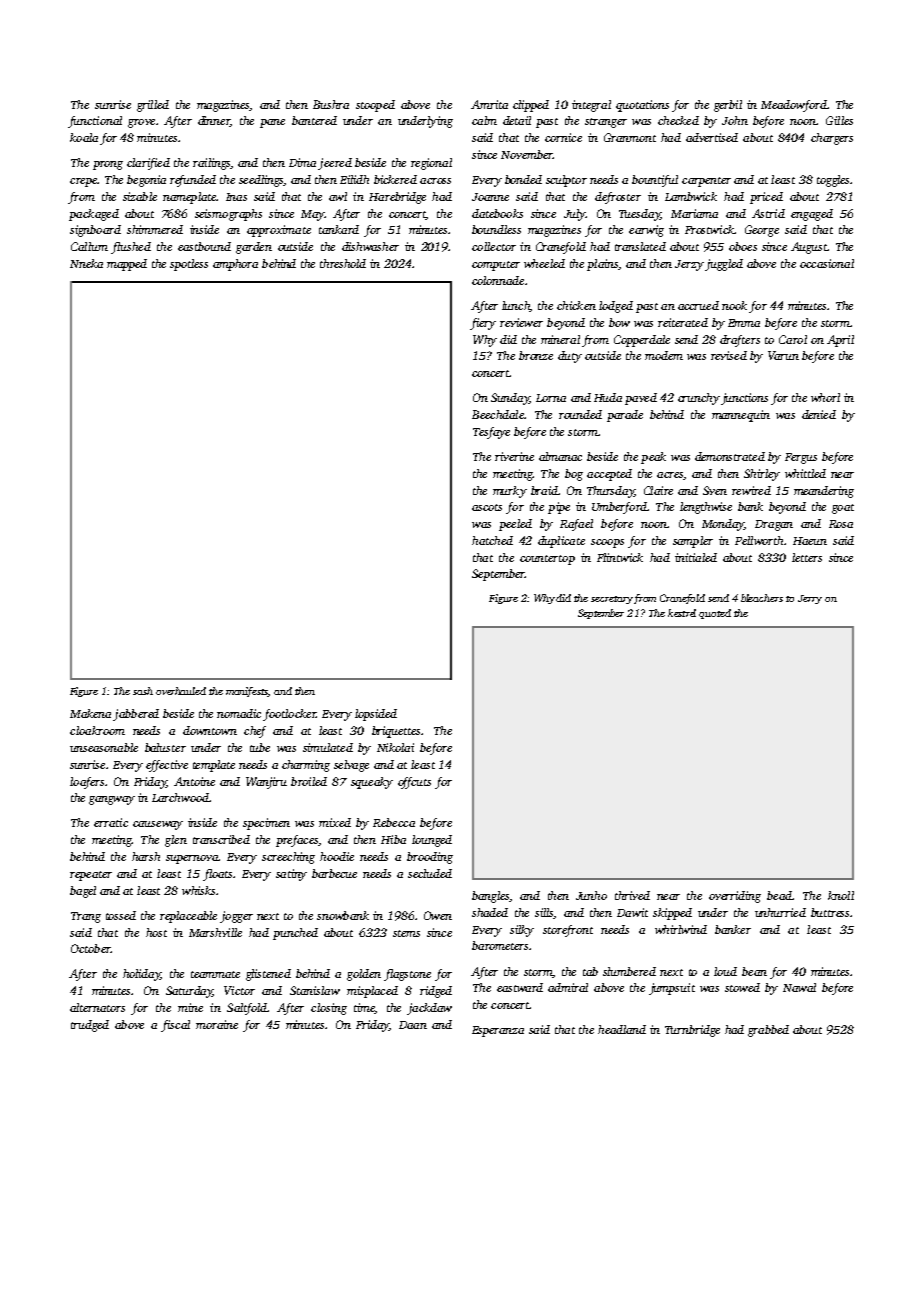 The image size is (924, 1308). Describe the element at coordinates (396, 732) in the image. I see `briquettes` at that location.
